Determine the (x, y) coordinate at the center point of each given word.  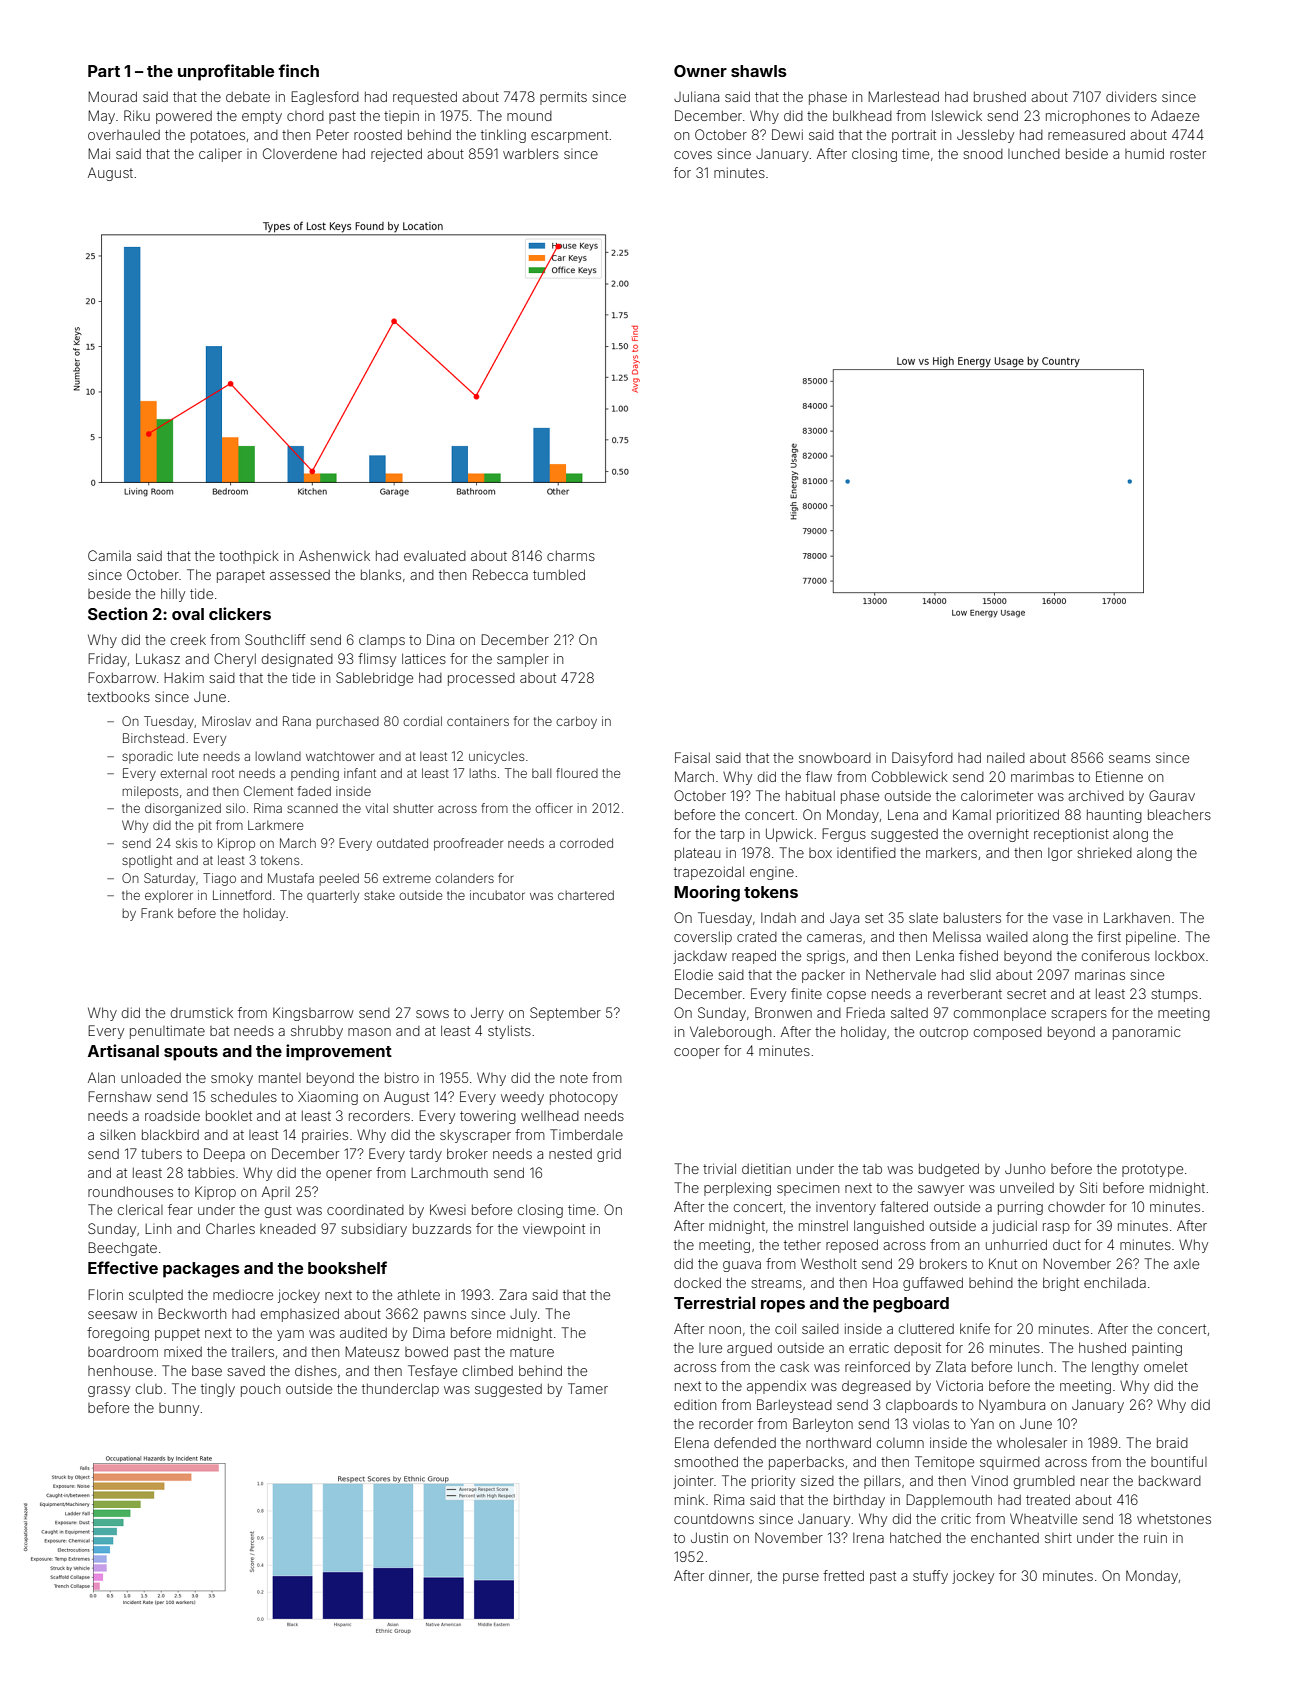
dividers (1131, 96)
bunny (179, 1409)
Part (104, 71)
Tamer (588, 1388)
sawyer (941, 1190)
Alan (101, 1077)
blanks (381, 574)
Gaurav (1172, 795)
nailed (1006, 758)
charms (571, 556)
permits (563, 98)
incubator (497, 895)
